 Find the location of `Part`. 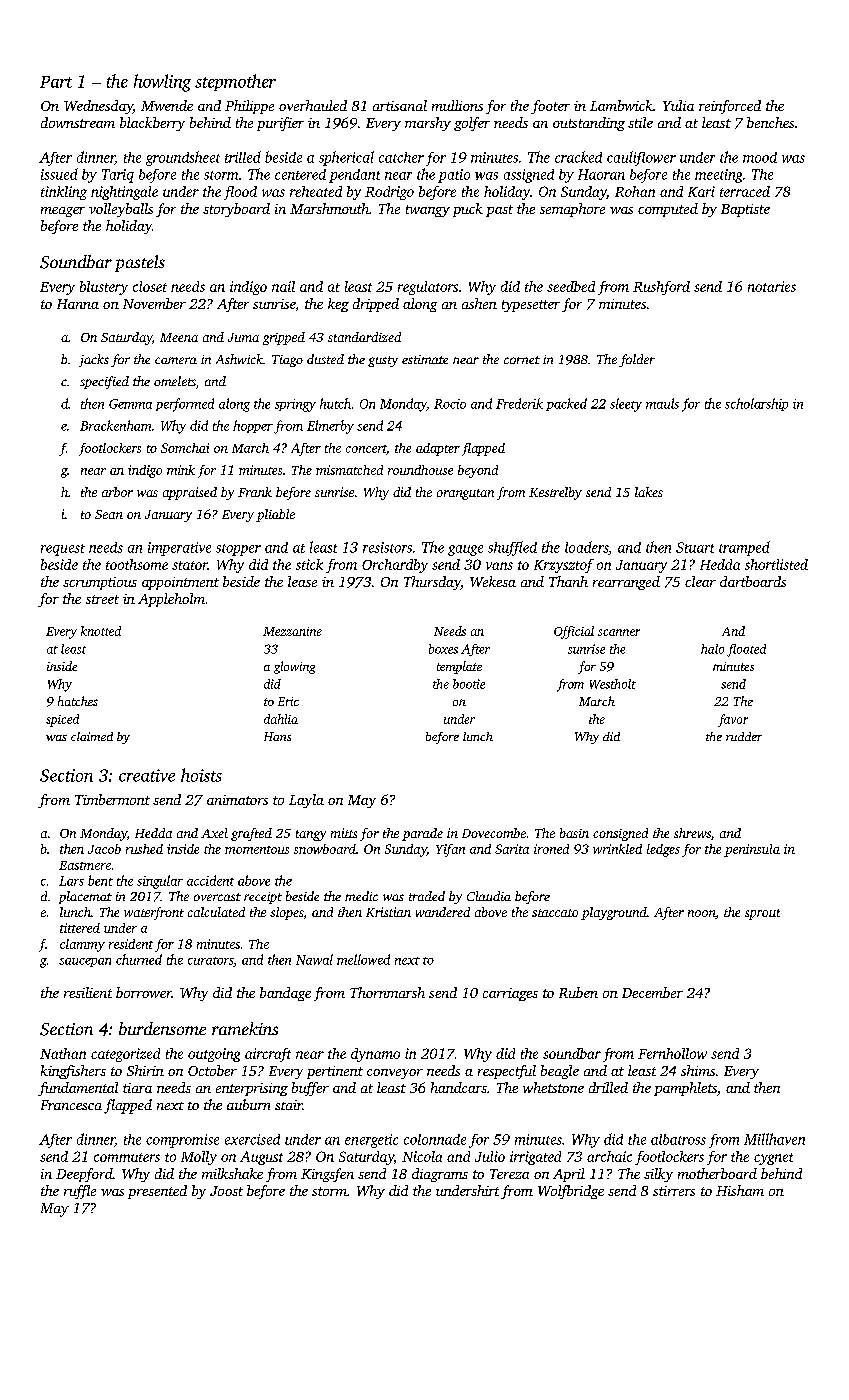

Part is located at coordinates (56, 82).
